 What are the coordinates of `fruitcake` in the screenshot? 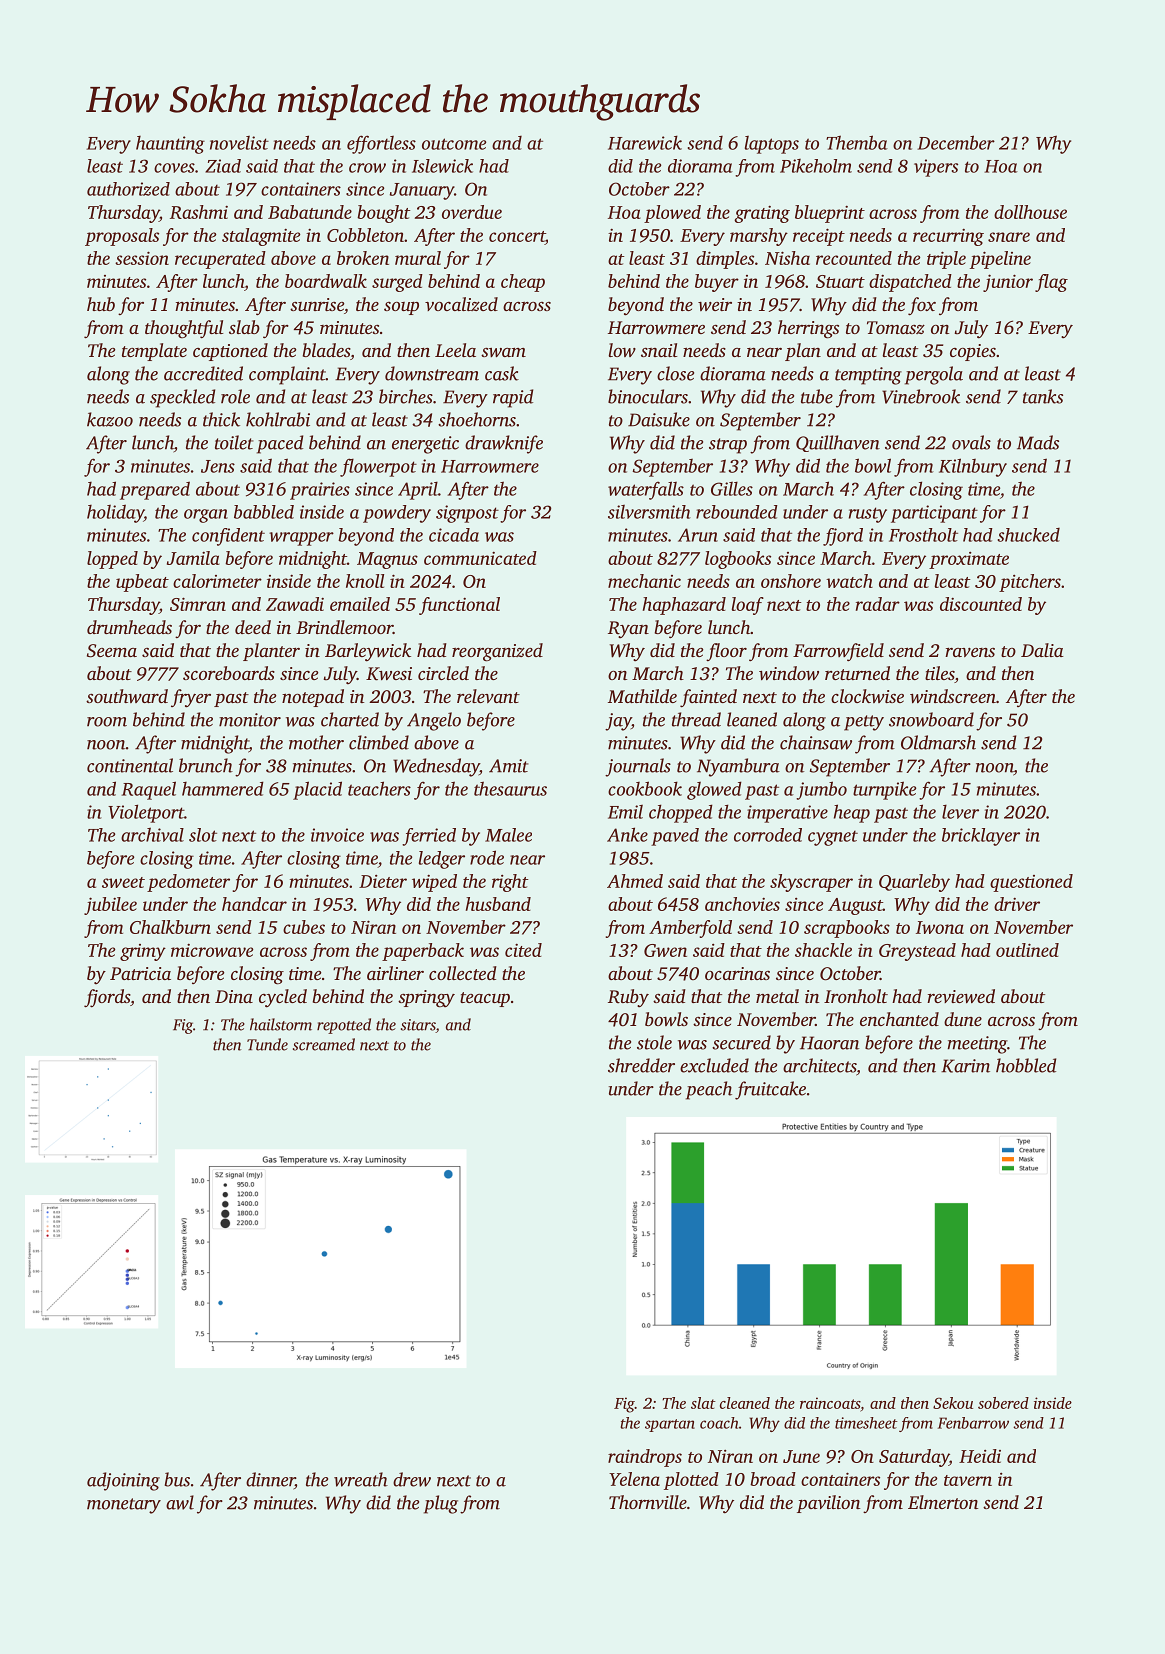 It's located at (770, 1090).
